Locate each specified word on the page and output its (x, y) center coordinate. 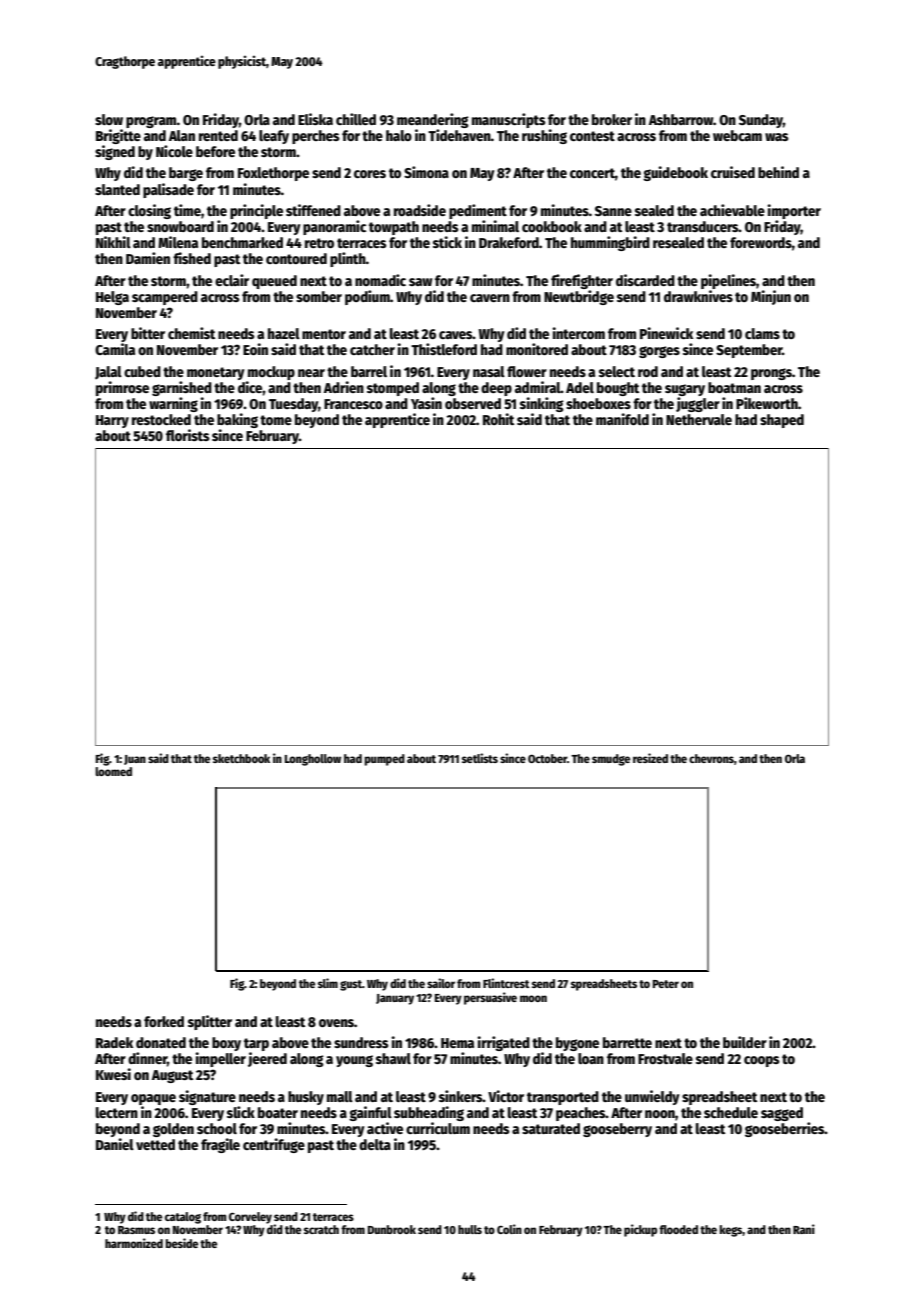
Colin (509, 1229)
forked (164, 1021)
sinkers (461, 1096)
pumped (384, 760)
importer (794, 211)
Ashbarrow (681, 119)
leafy (274, 137)
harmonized (134, 1243)
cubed (142, 371)
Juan (135, 760)
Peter (666, 984)
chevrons (711, 758)
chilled (356, 119)
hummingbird (610, 243)
